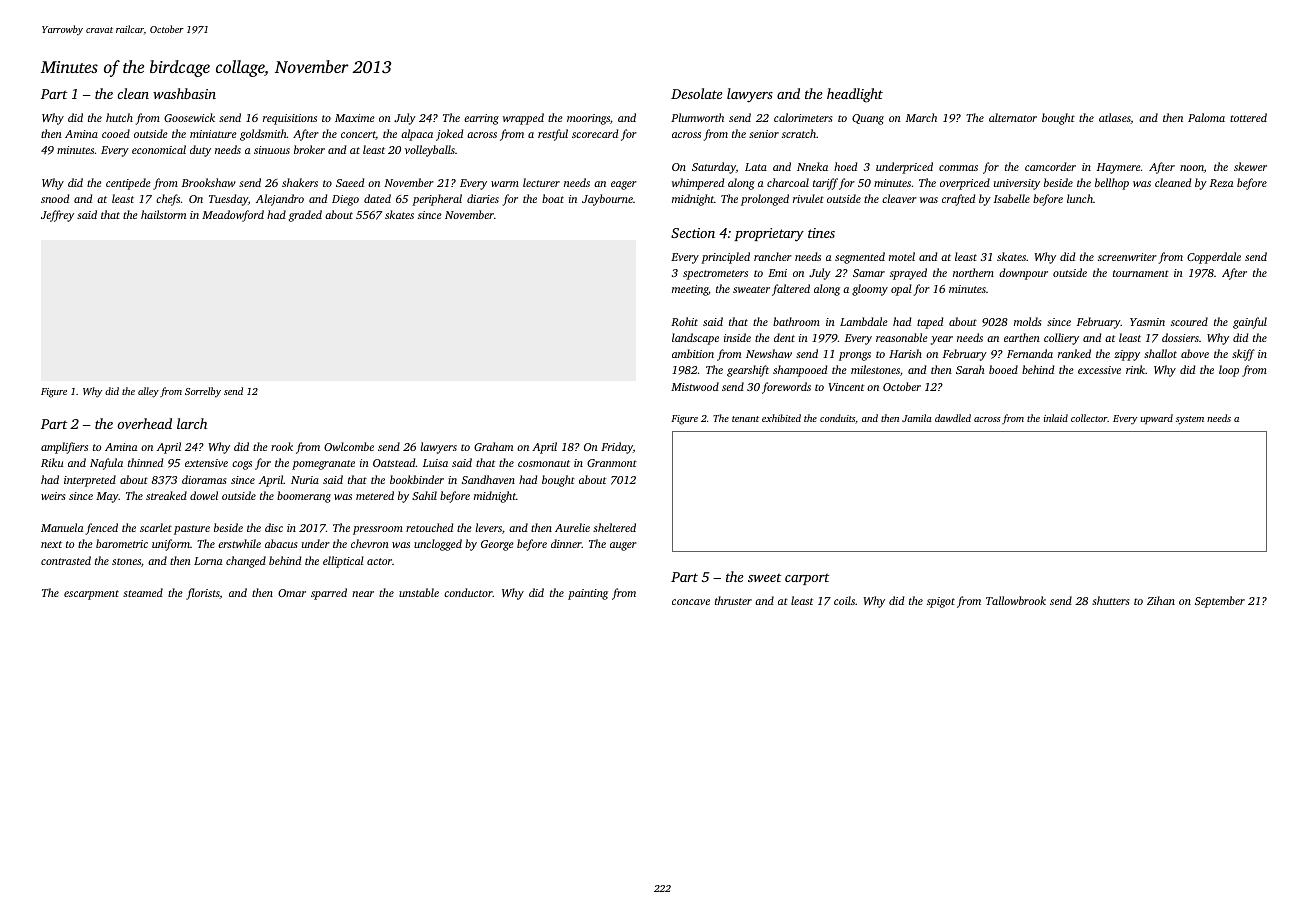 This screenshot has width=1308, height=924. I want to click on disc, so click(274, 527).
